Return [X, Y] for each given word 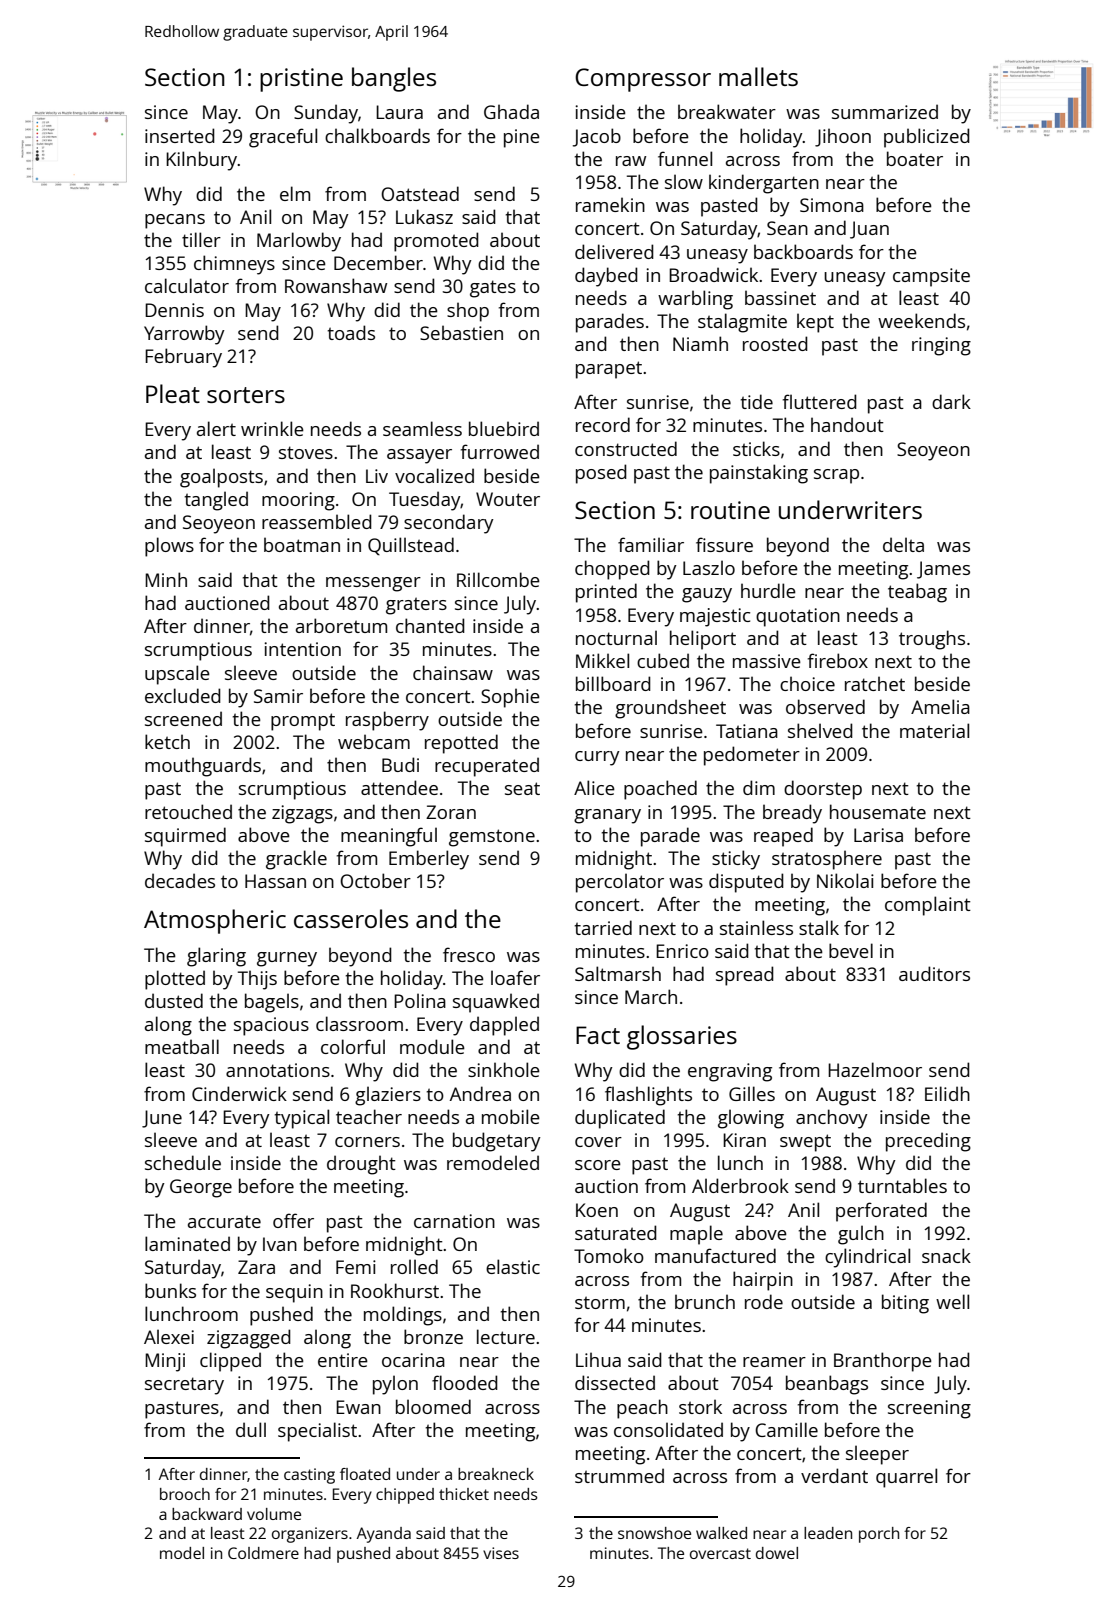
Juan [869, 230]
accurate [224, 1221]
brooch [185, 1494]
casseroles [351, 918]
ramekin [610, 204]
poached [660, 790]
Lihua [598, 1359]
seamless [422, 428]
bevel [851, 950]
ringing [941, 346]
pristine [301, 80]
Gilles [752, 1093]
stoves [306, 452]
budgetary [497, 1142]
